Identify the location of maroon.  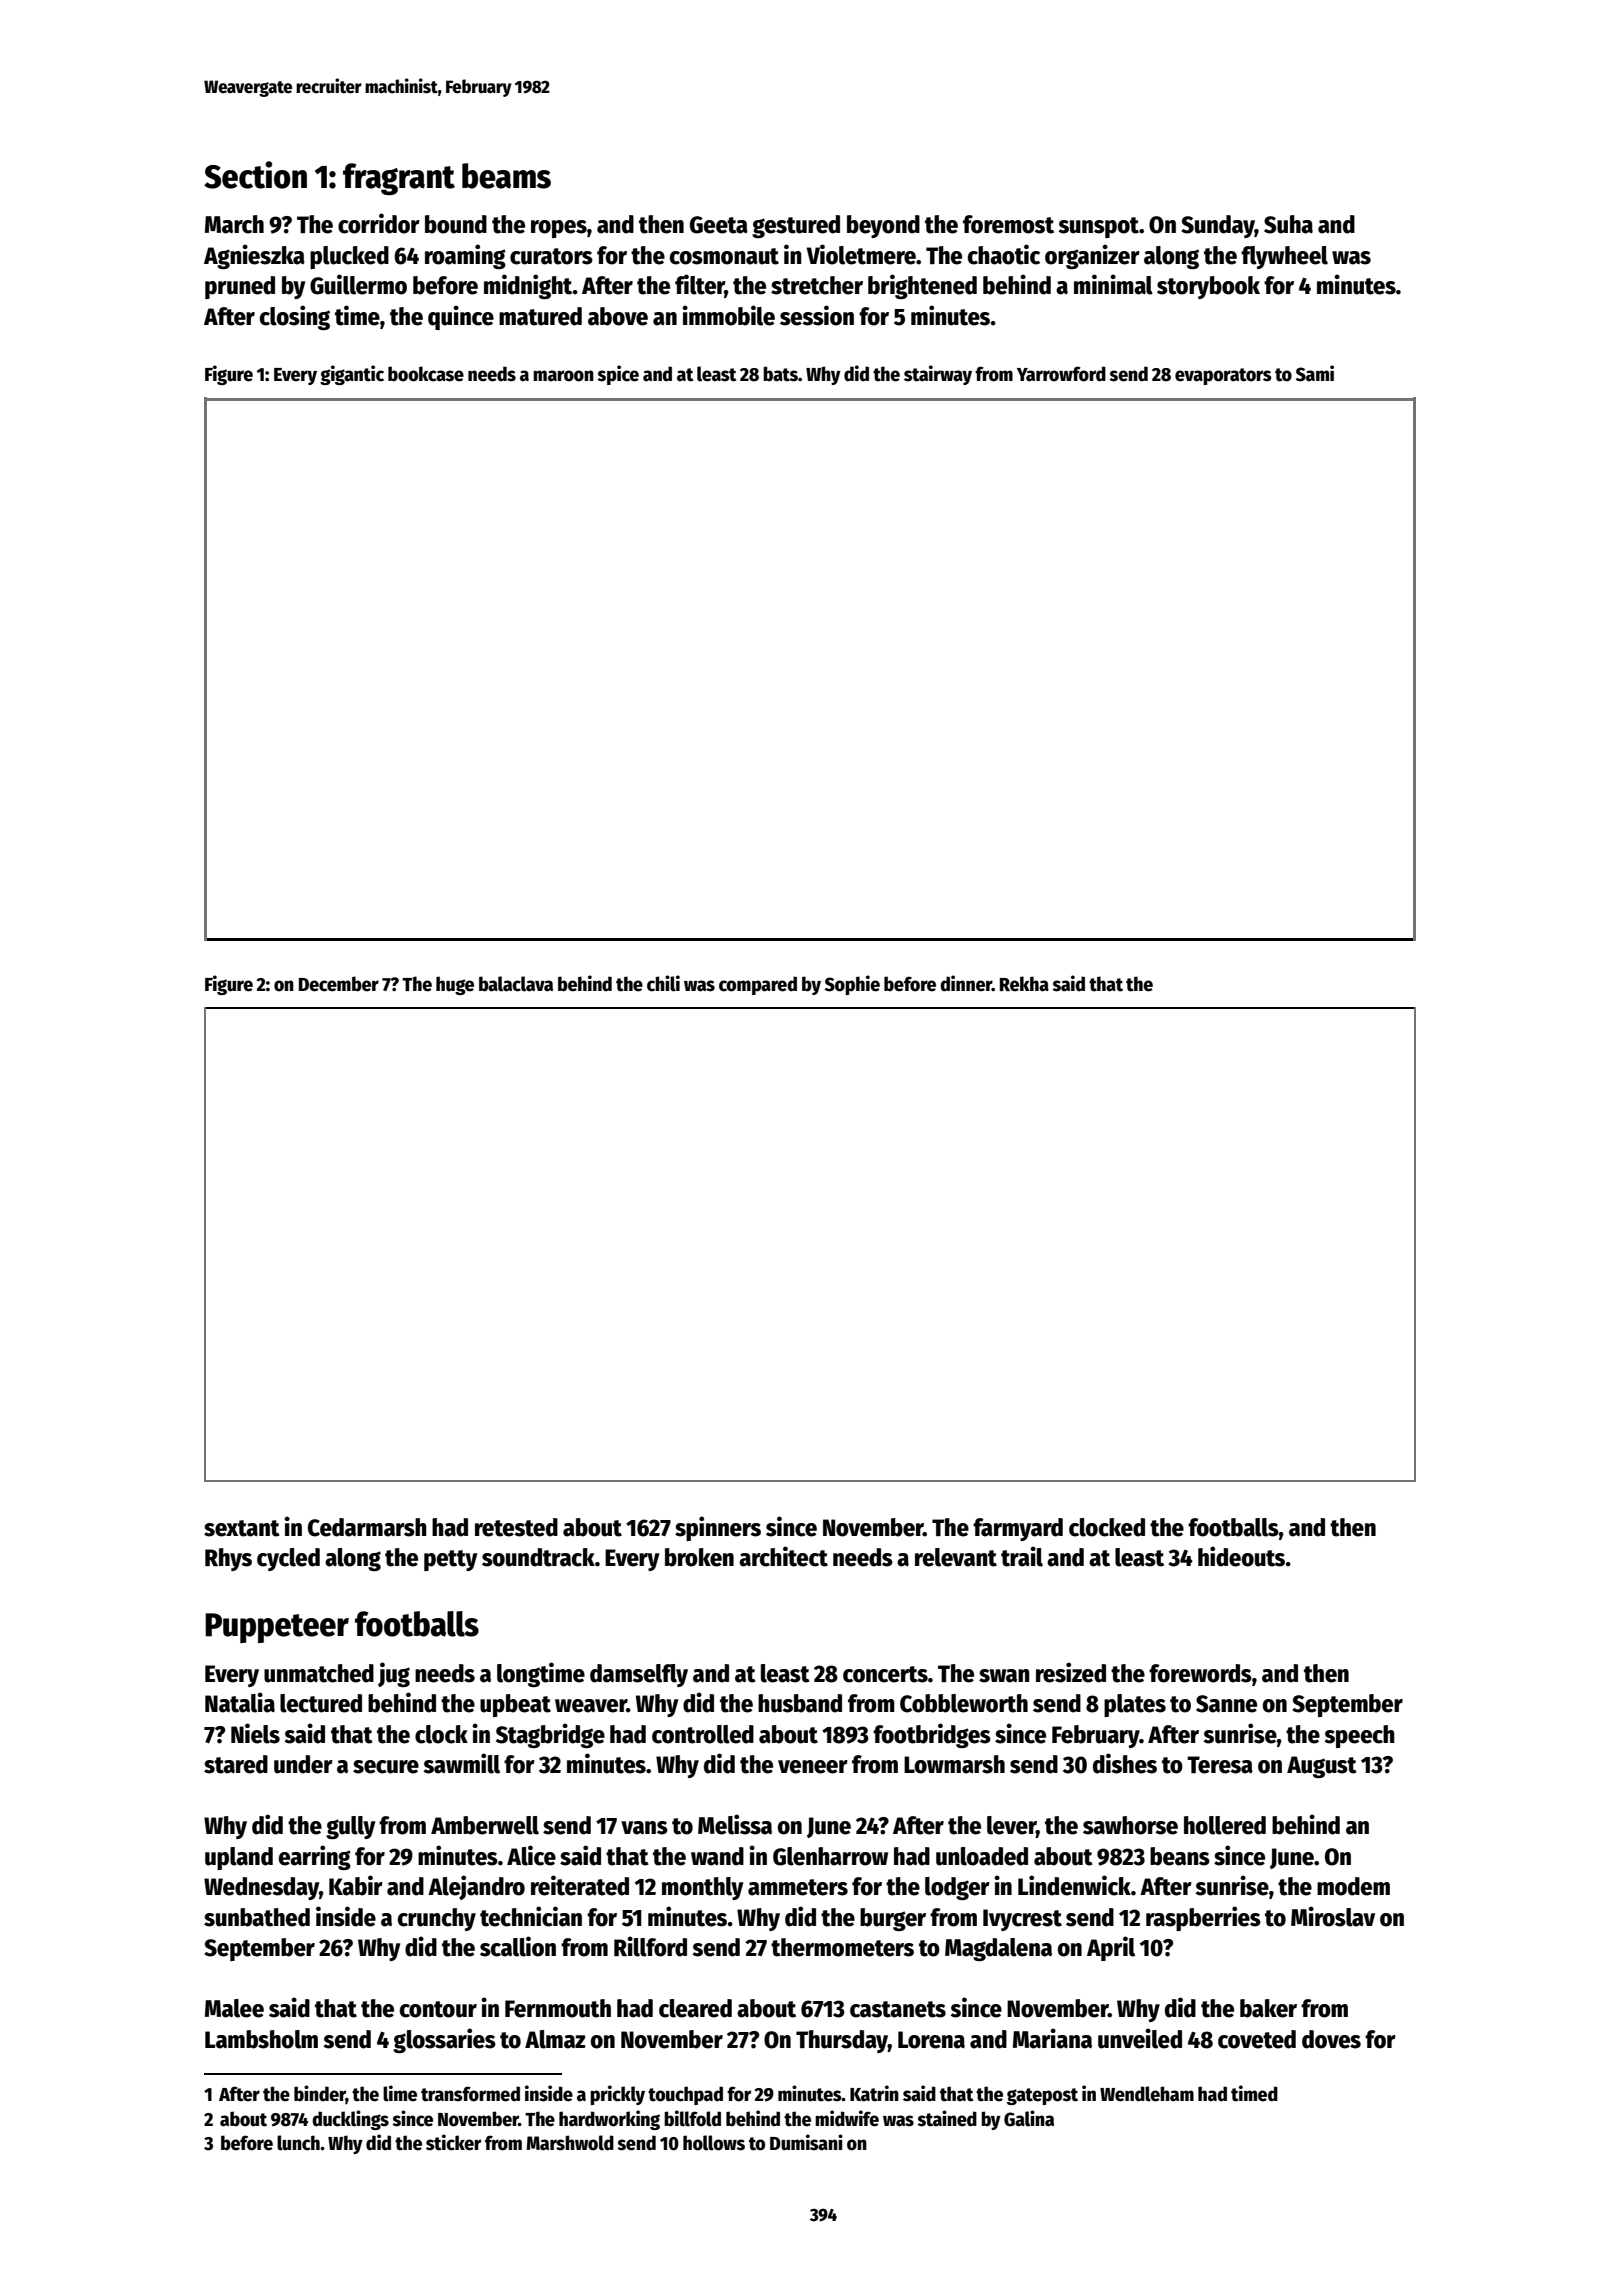
(563, 376).
